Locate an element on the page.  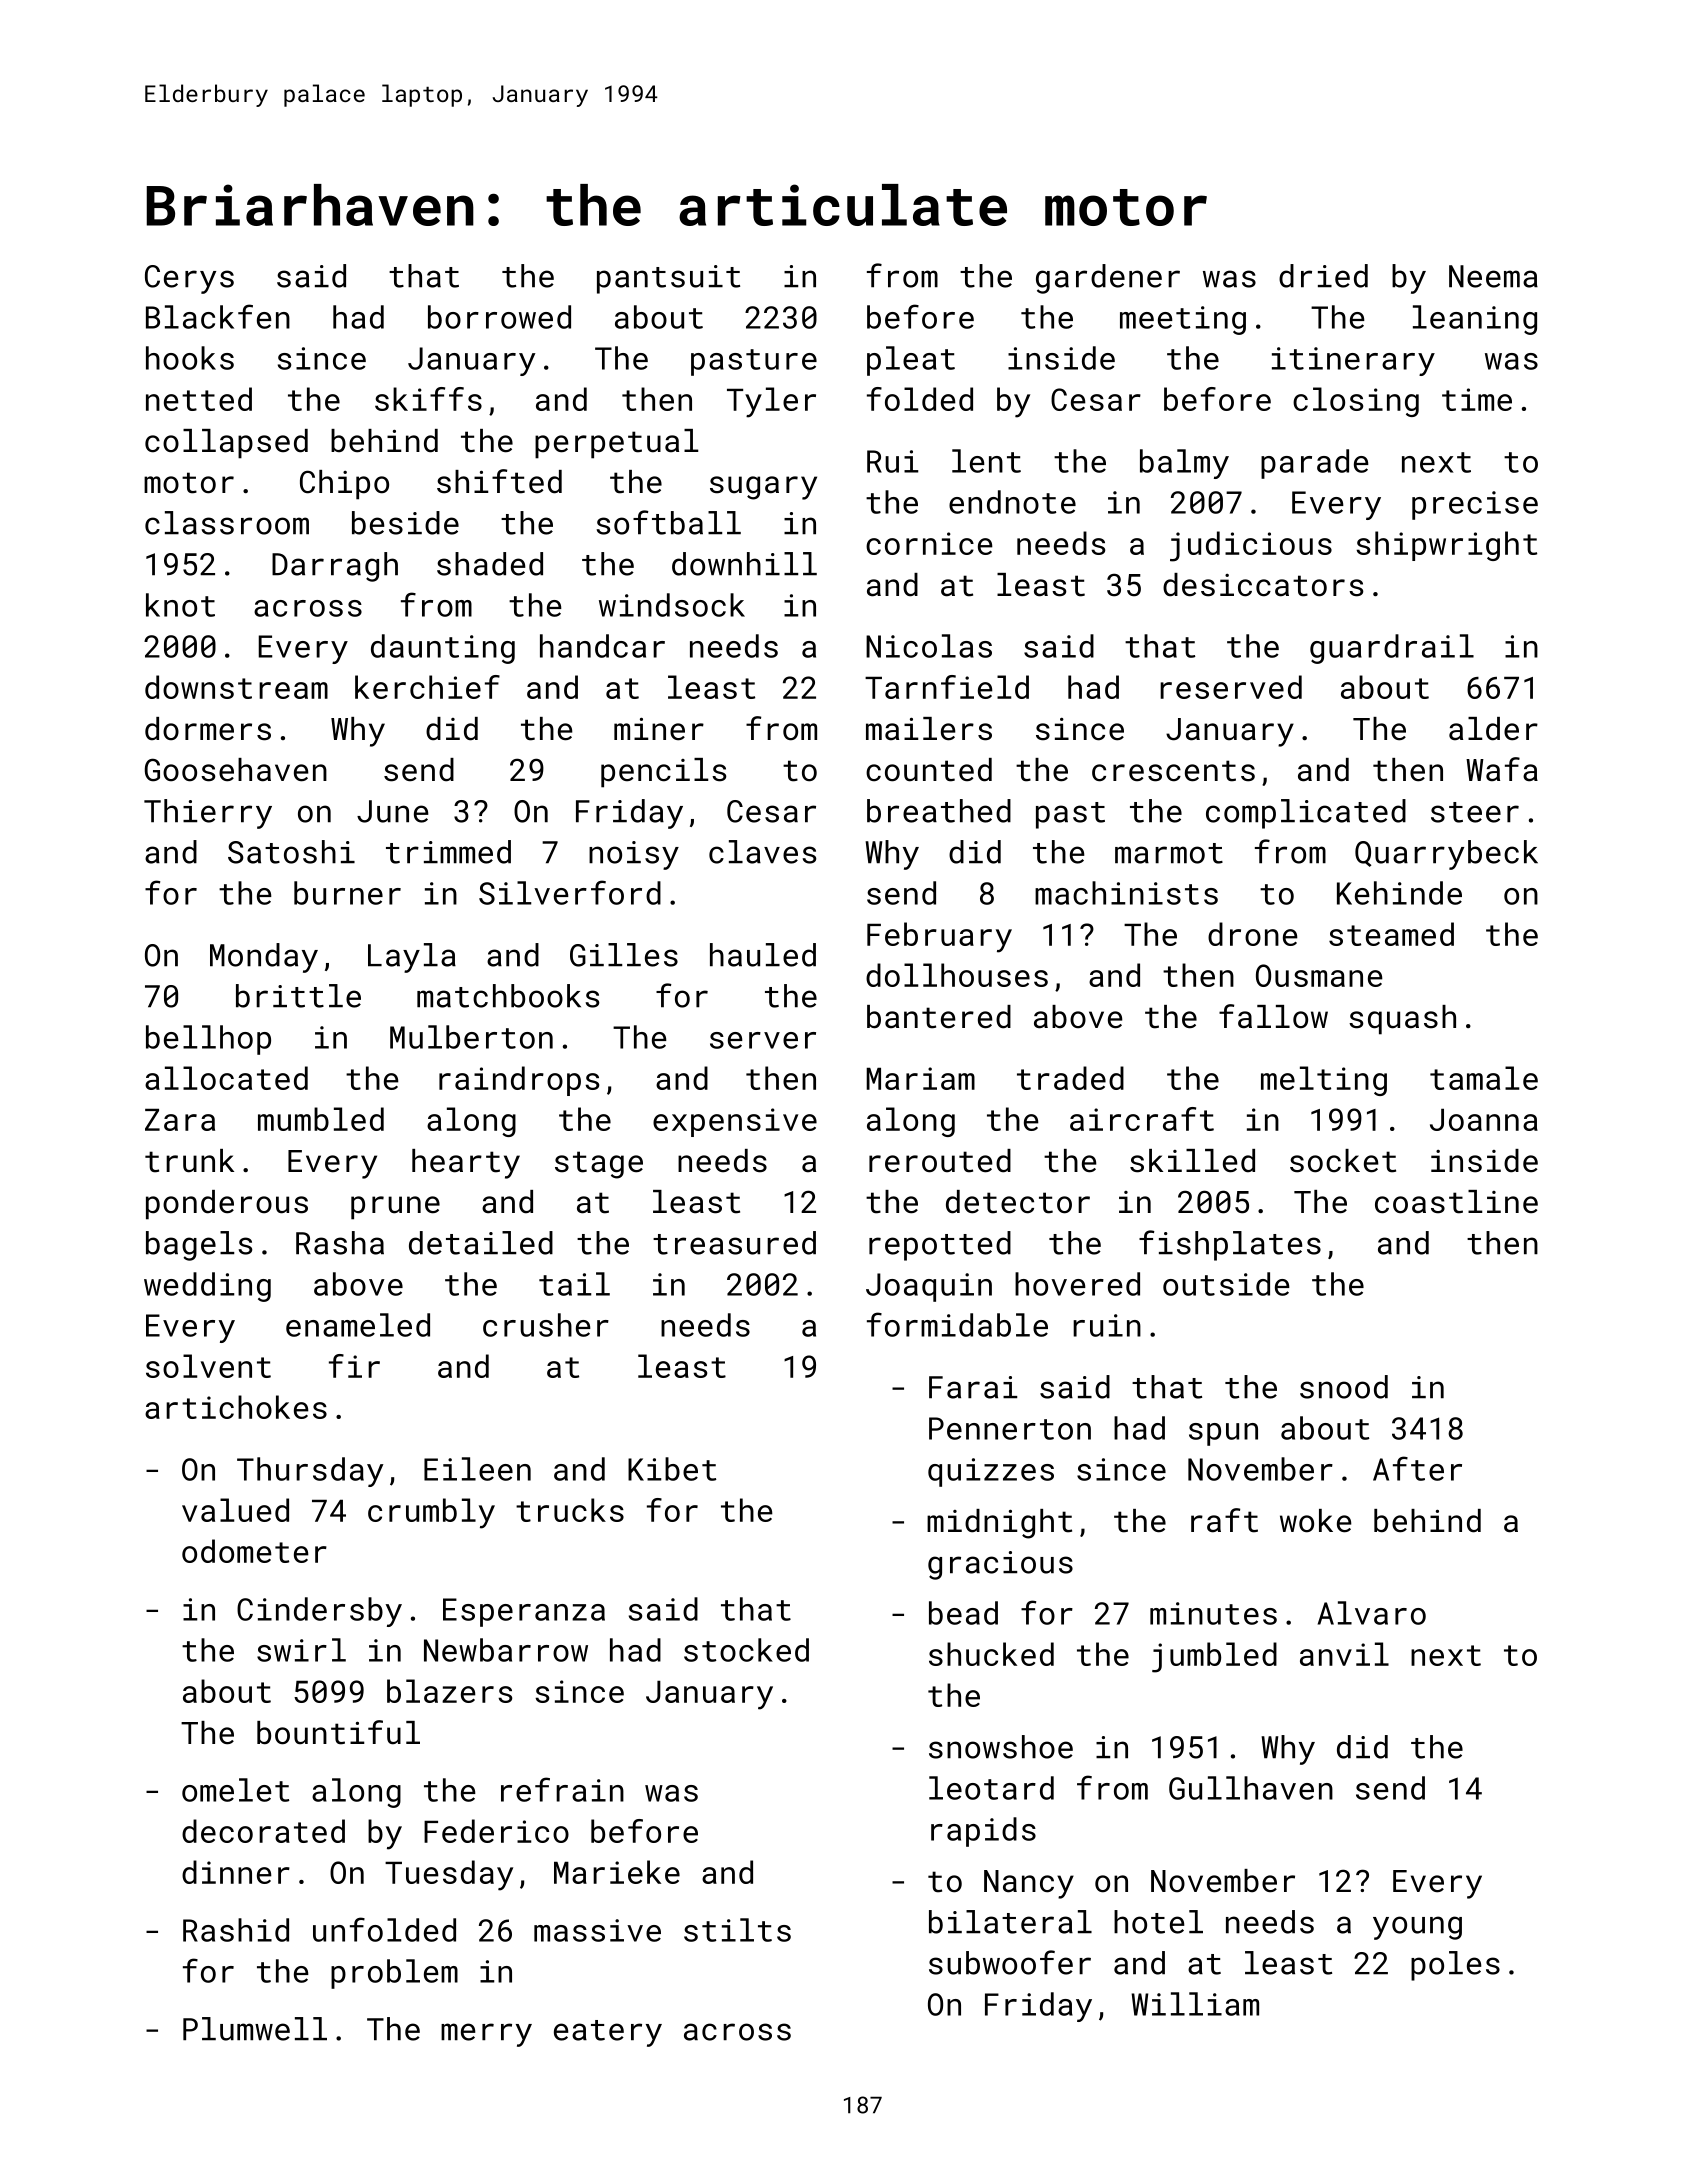
Plumwell is located at coordinates (255, 2029).
